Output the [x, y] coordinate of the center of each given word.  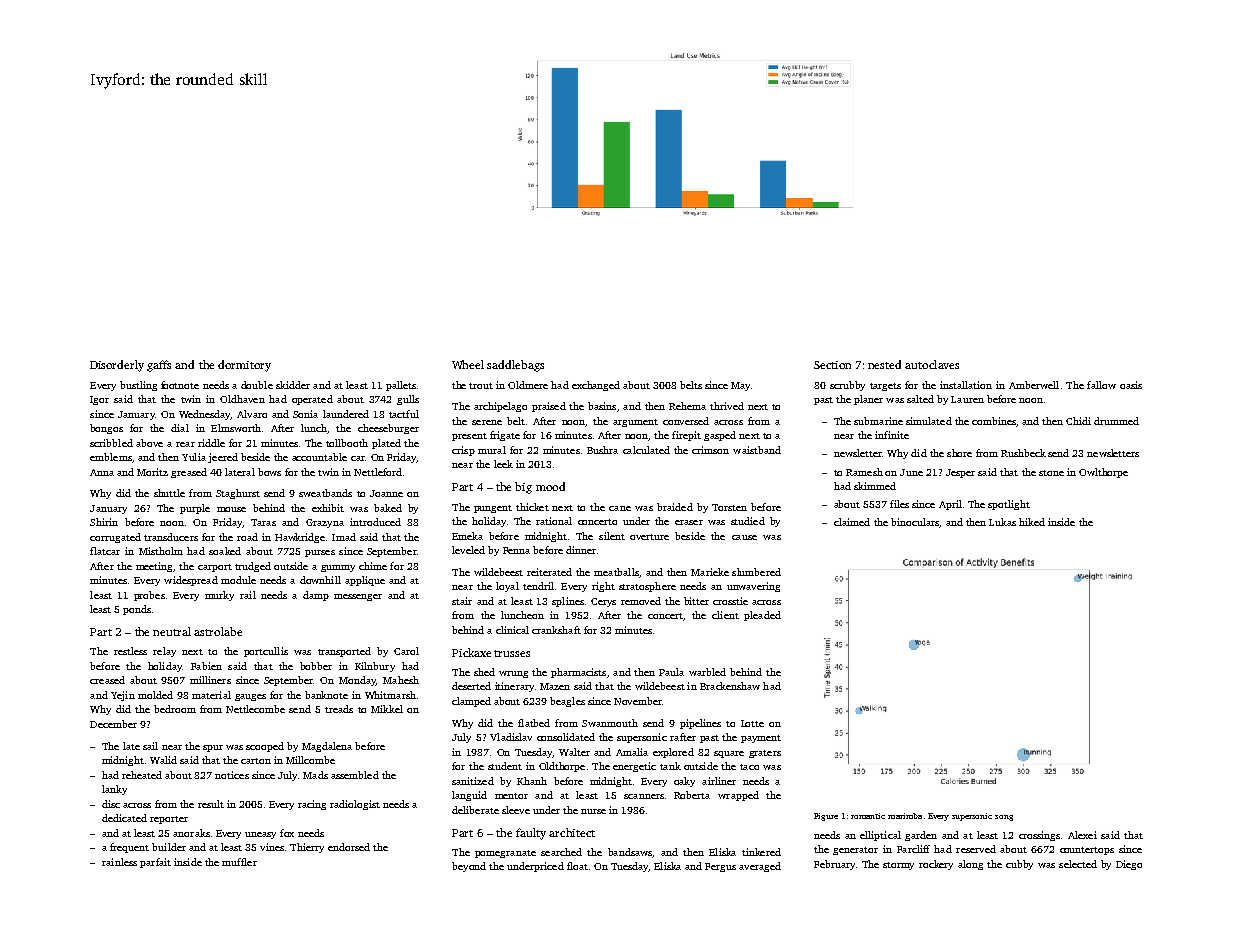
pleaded [762, 616]
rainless [119, 862]
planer [868, 400]
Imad [344, 537]
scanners [644, 796]
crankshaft [556, 630]
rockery [936, 865]
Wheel [468, 364]
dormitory [244, 366]
